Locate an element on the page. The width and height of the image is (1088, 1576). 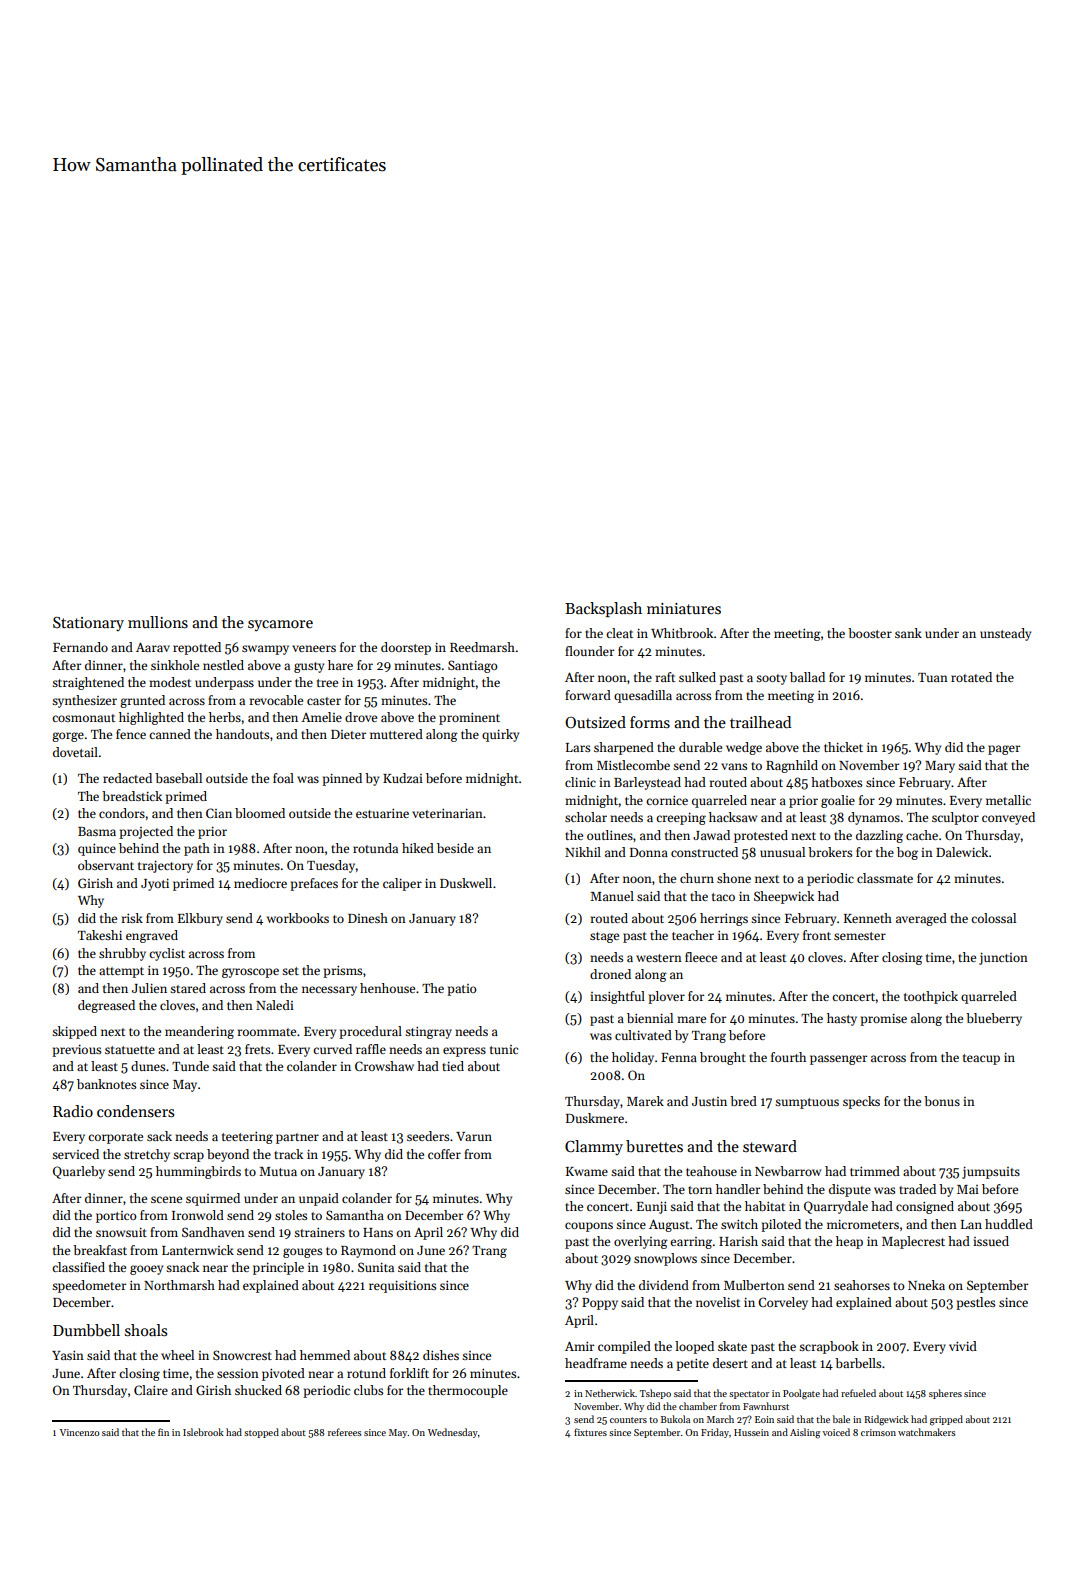
coffer is located at coordinates (444, 1154).
